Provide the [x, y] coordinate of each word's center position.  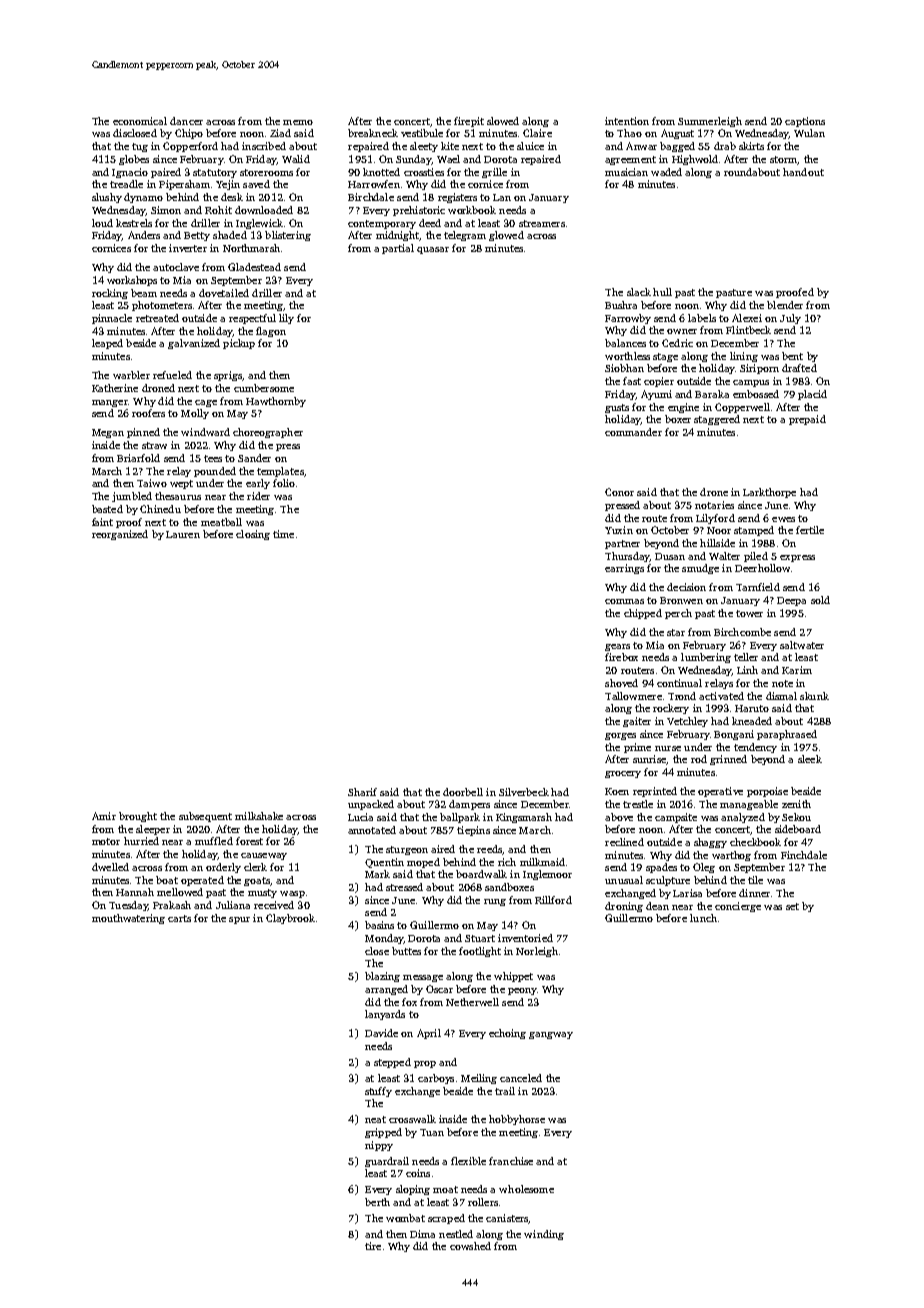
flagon [271, 332]
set [792, 906]
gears [617, 647]
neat [375, 1119]
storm [783, 159]
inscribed [264, 146]
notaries [714, 505]
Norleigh [537, 952]
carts [179, 918]
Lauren [183, 534]
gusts [617, 408]
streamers [542, 223]
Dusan [670, 556]
